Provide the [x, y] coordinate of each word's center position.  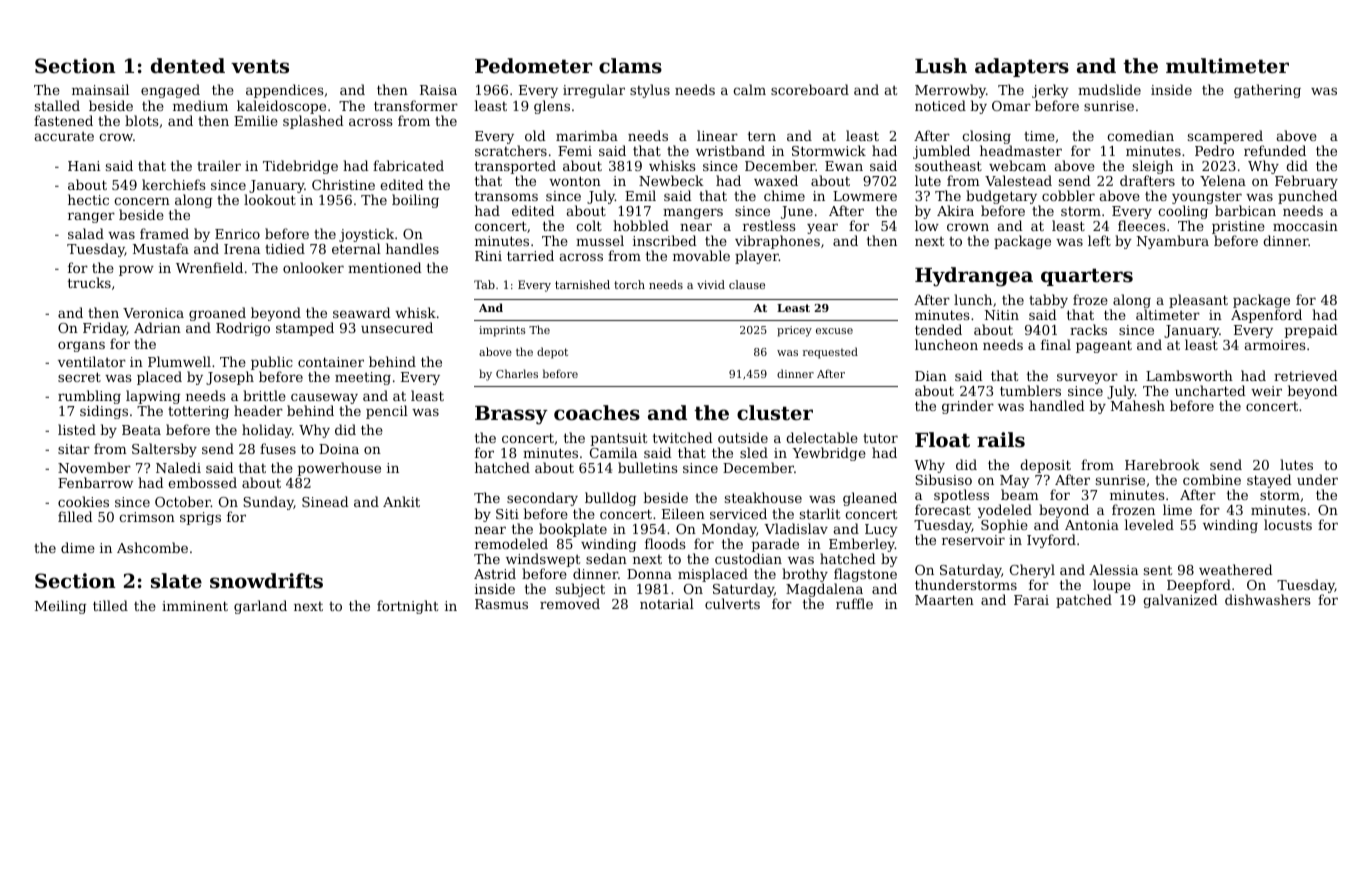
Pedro [1214, 150]
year [822, 228]
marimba [587, 135]
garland [260, 607]
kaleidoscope [281, 107]
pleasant [1198, 301]
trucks [89, 282]
